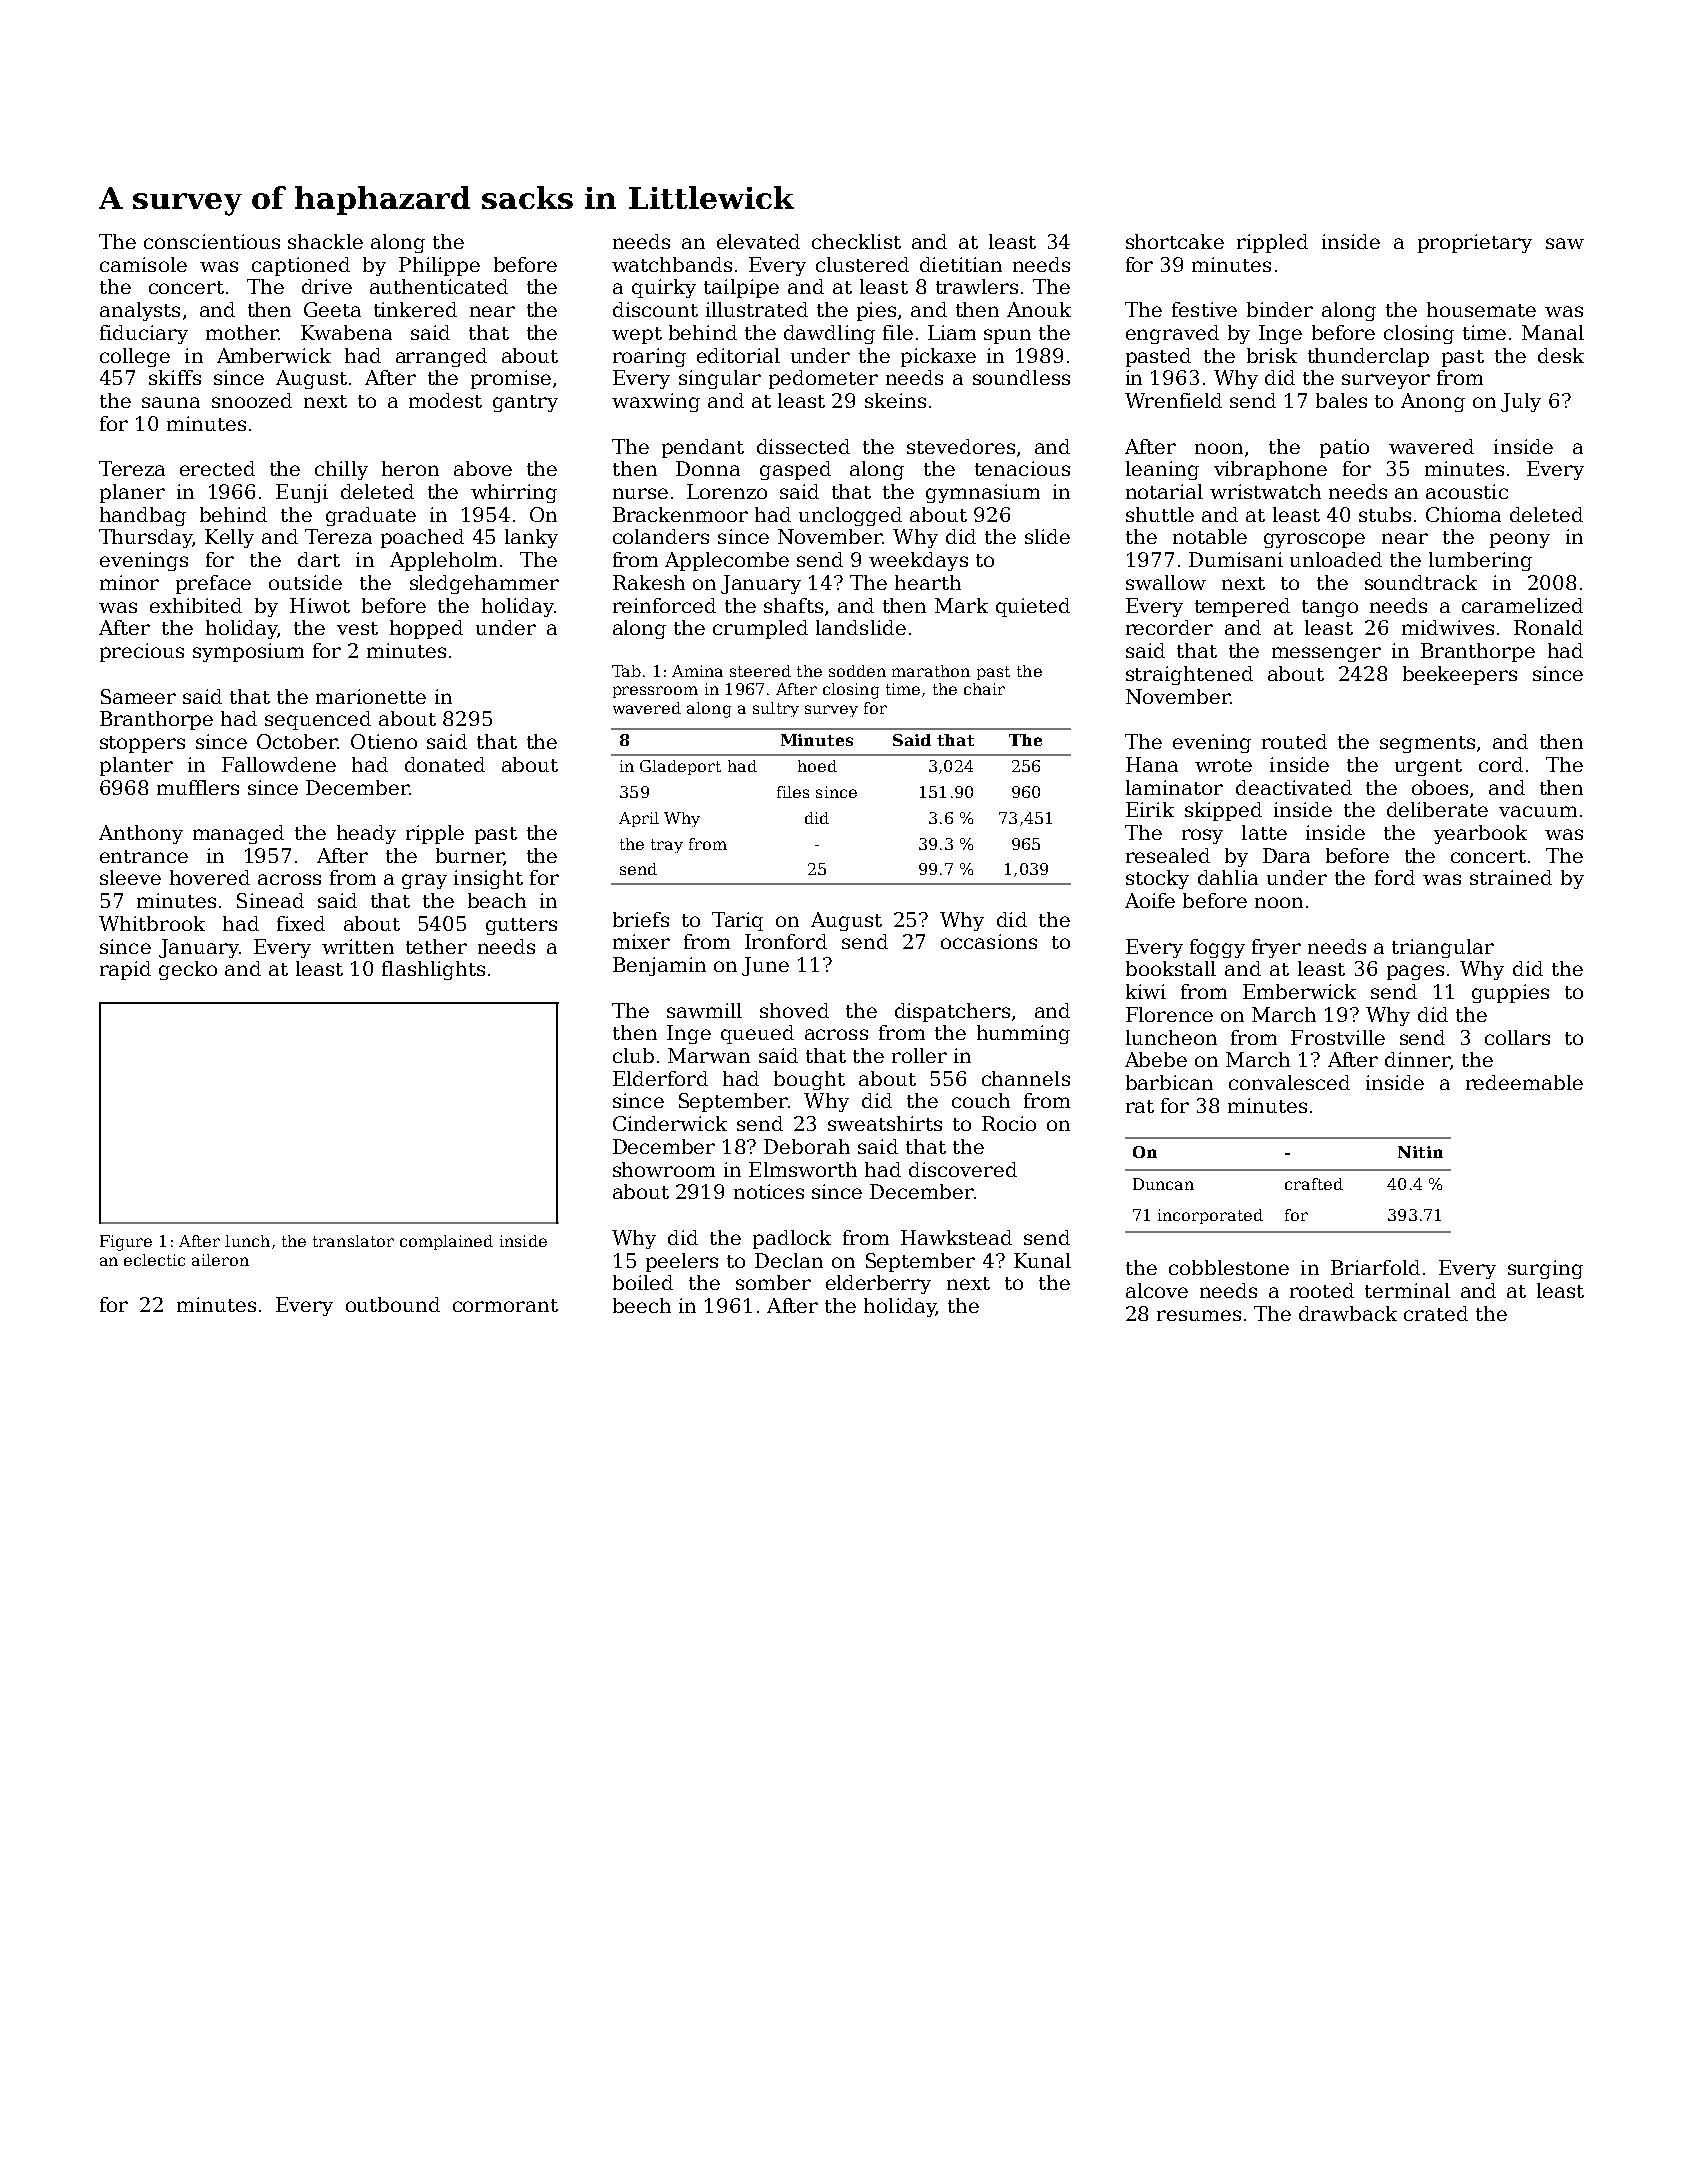  What do you see at coordinates (682, 1262) in the document?
I see `peelers` at bounding box center [682, 1262].
